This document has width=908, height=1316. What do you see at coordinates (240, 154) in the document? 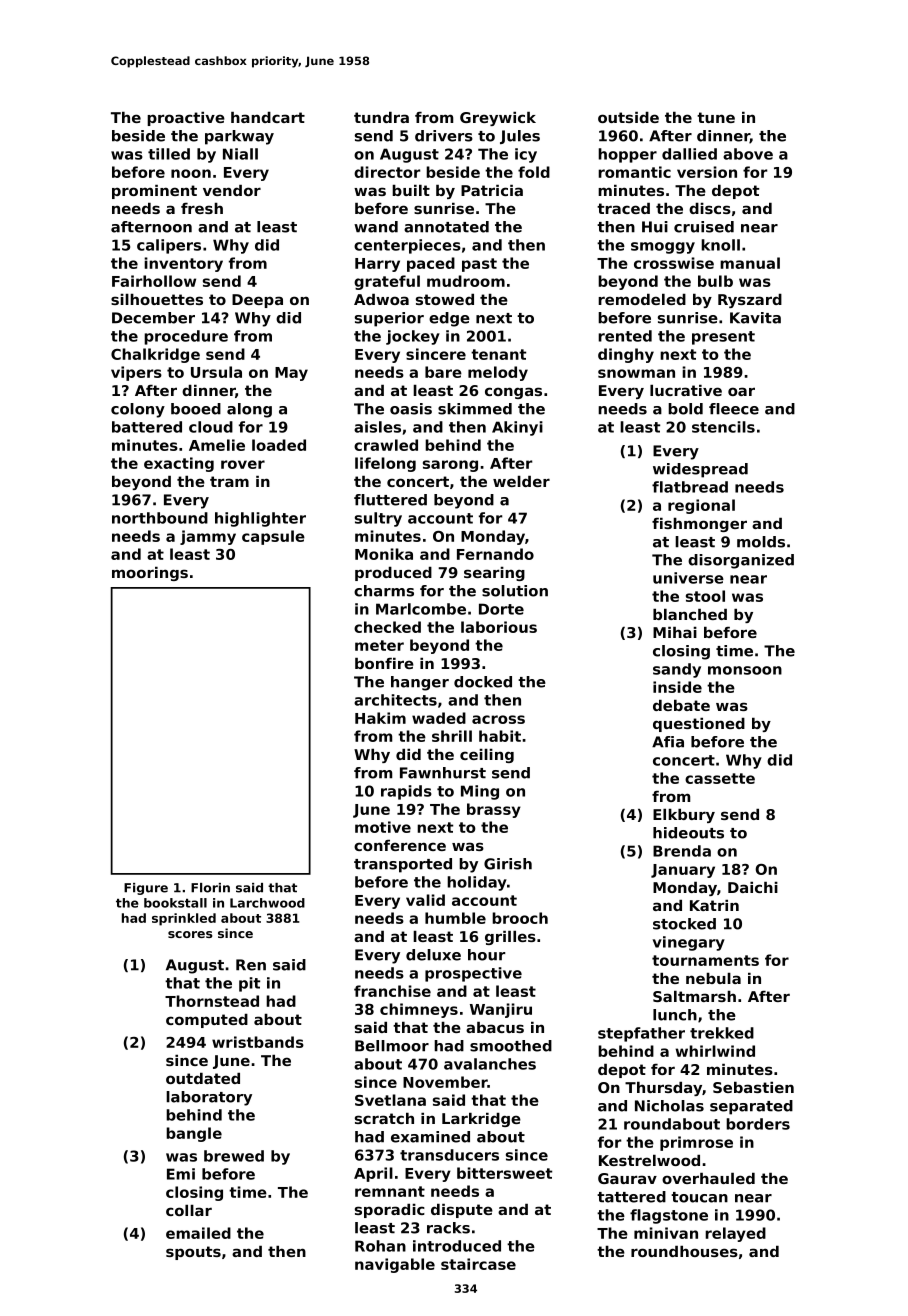
I see `Niall` at bounding box center [240, 154].
